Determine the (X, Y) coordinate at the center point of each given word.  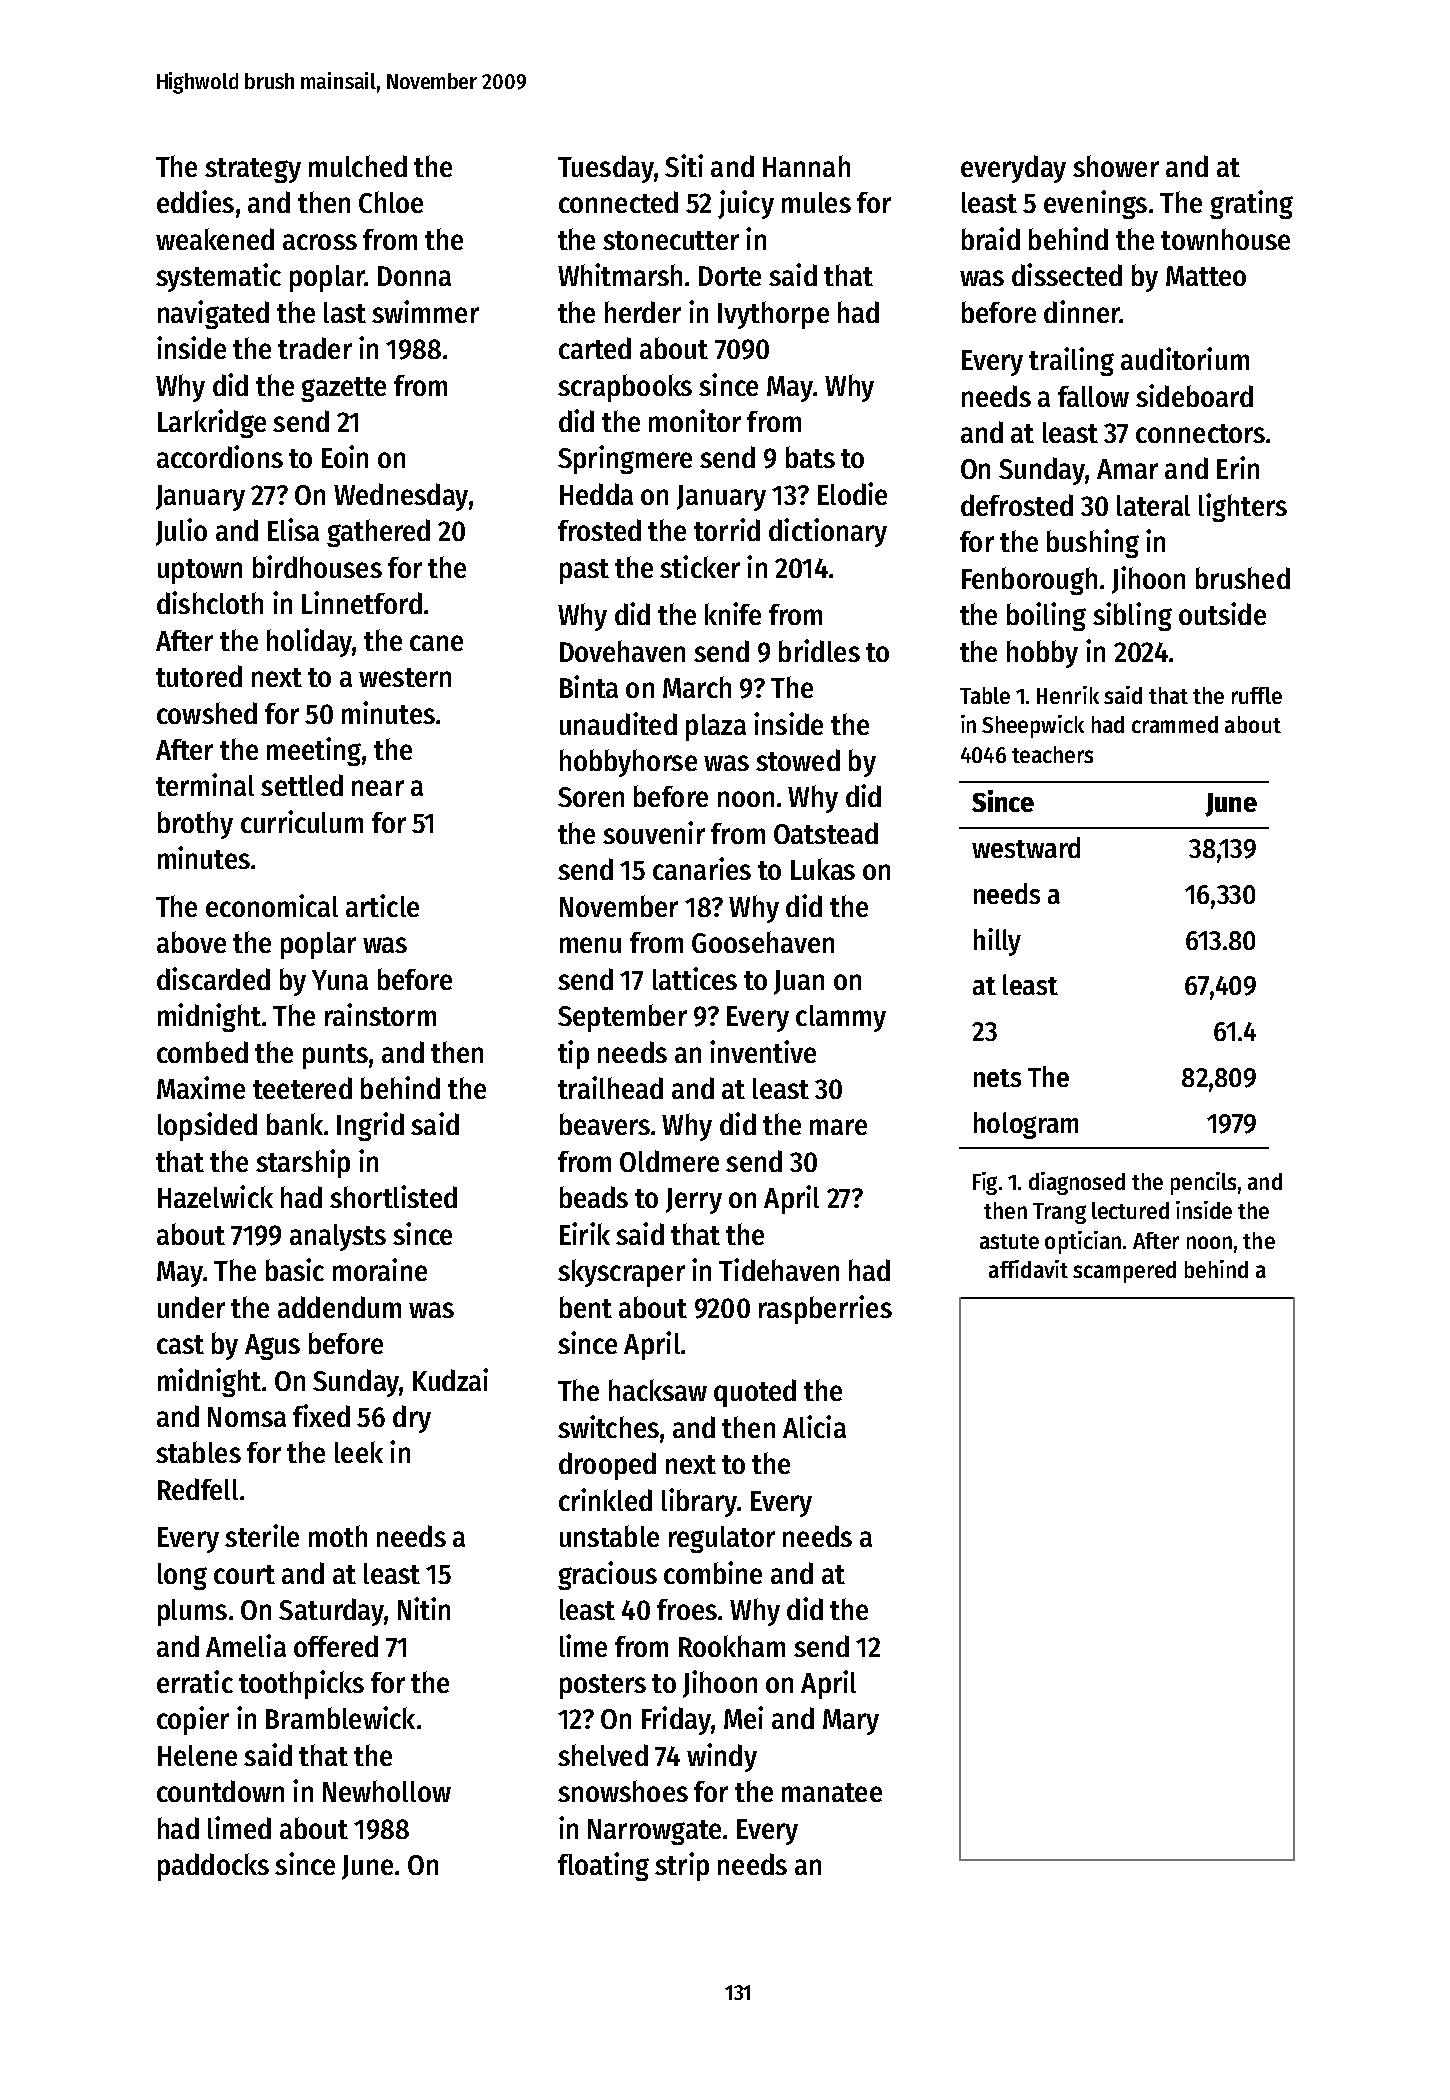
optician (1083, 1242)
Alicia (814, 1426)
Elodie (852, 493)
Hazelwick (215, 1196)
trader (315, 348)
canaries (702, 868)
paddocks (213, 1867)
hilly (997, 942)
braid (991, 238)
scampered (1124, 1272)
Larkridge (212, 423)
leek (359, 1452)
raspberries (825, 1309)
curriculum (302, 821)
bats (810, 457)
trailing (1071, 361)
